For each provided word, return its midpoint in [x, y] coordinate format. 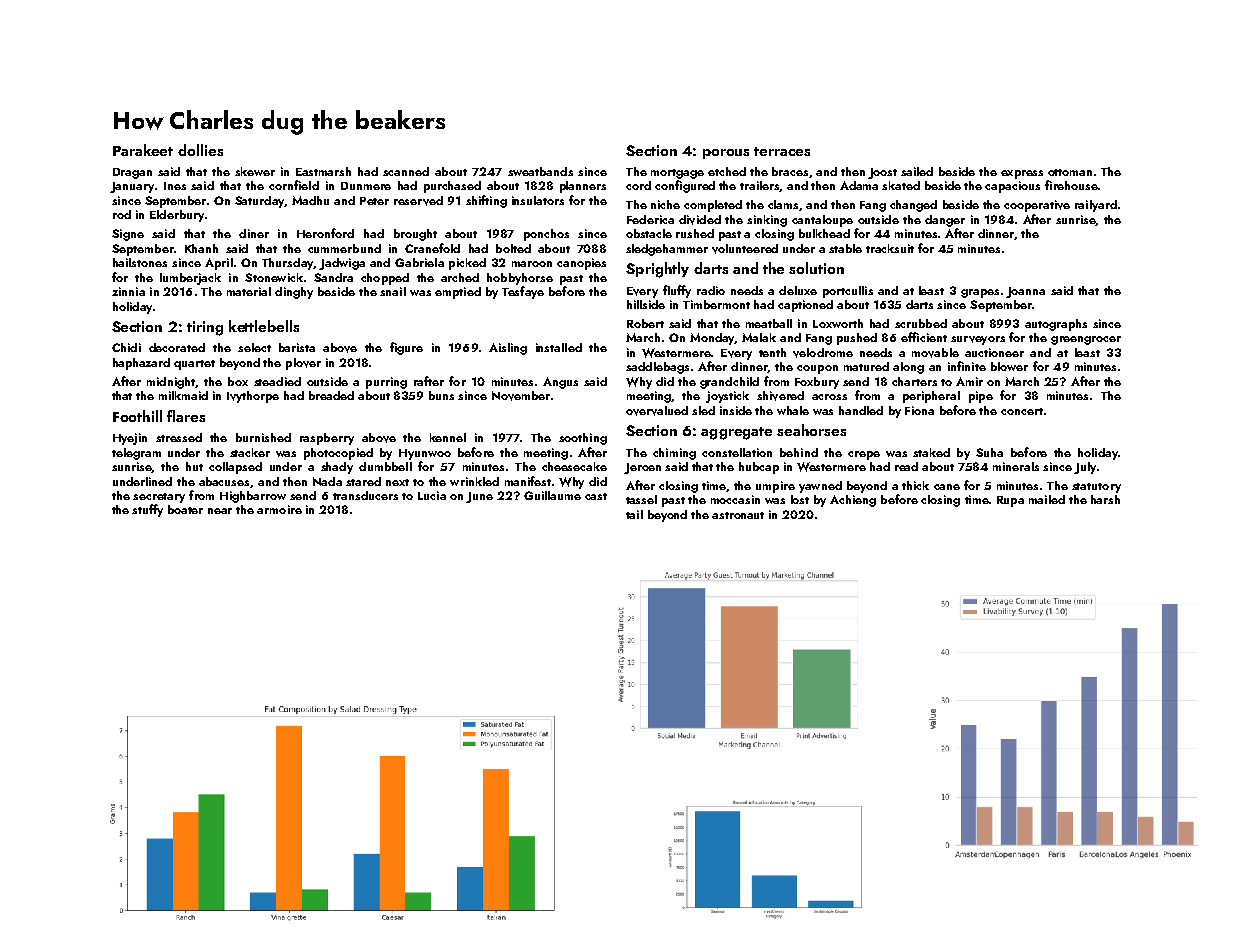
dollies [200, 150]
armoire [279, 509]
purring [386, 383]
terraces [782, 151]
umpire [775, 487]
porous [726, 154]
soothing [583, 439]
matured [866, 366]
